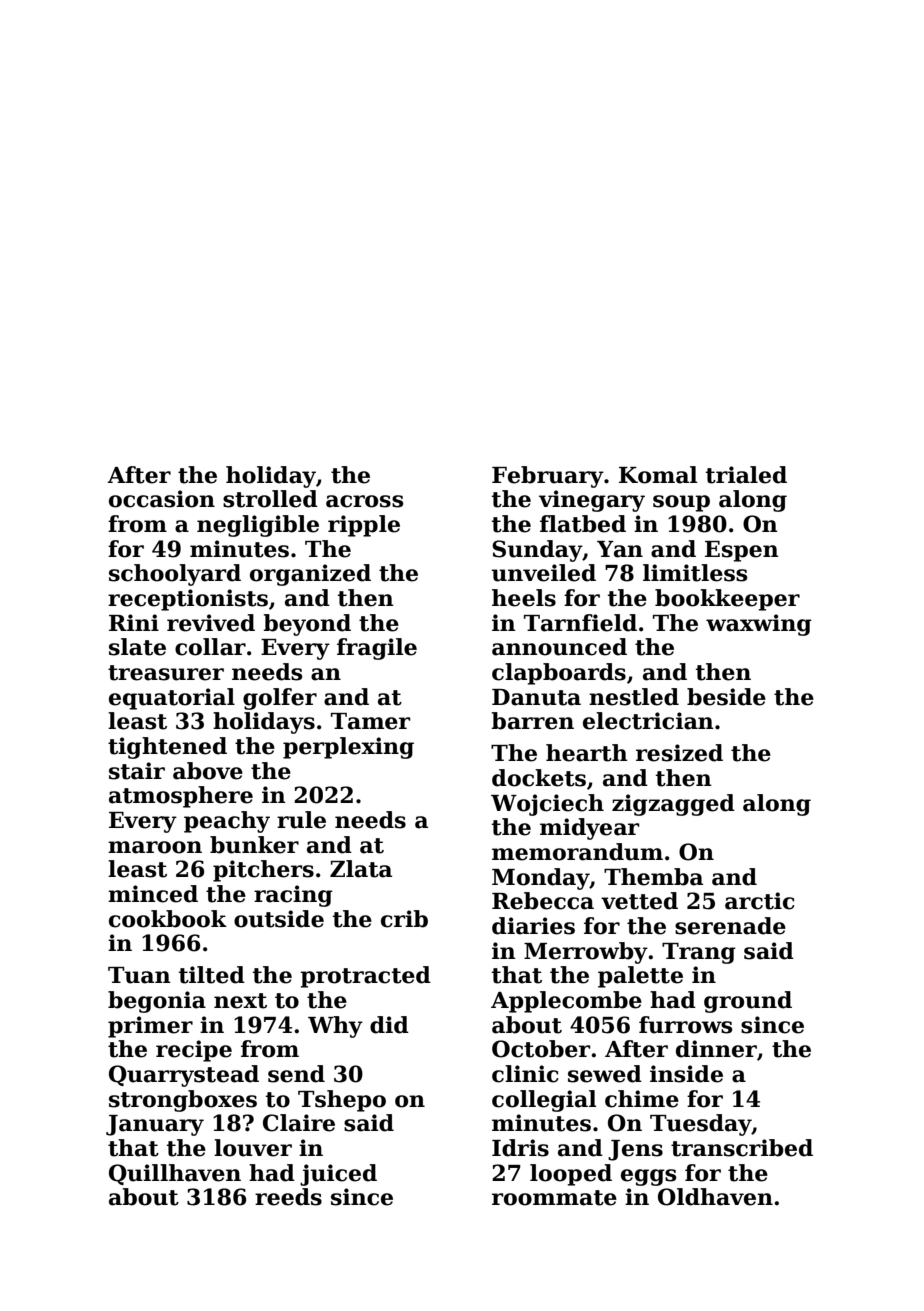 The image size is (924, 1311). What do you see at coordinates (150, 1027) in the screenshot?
I see `primer` at bounding box center [150, 1027].
